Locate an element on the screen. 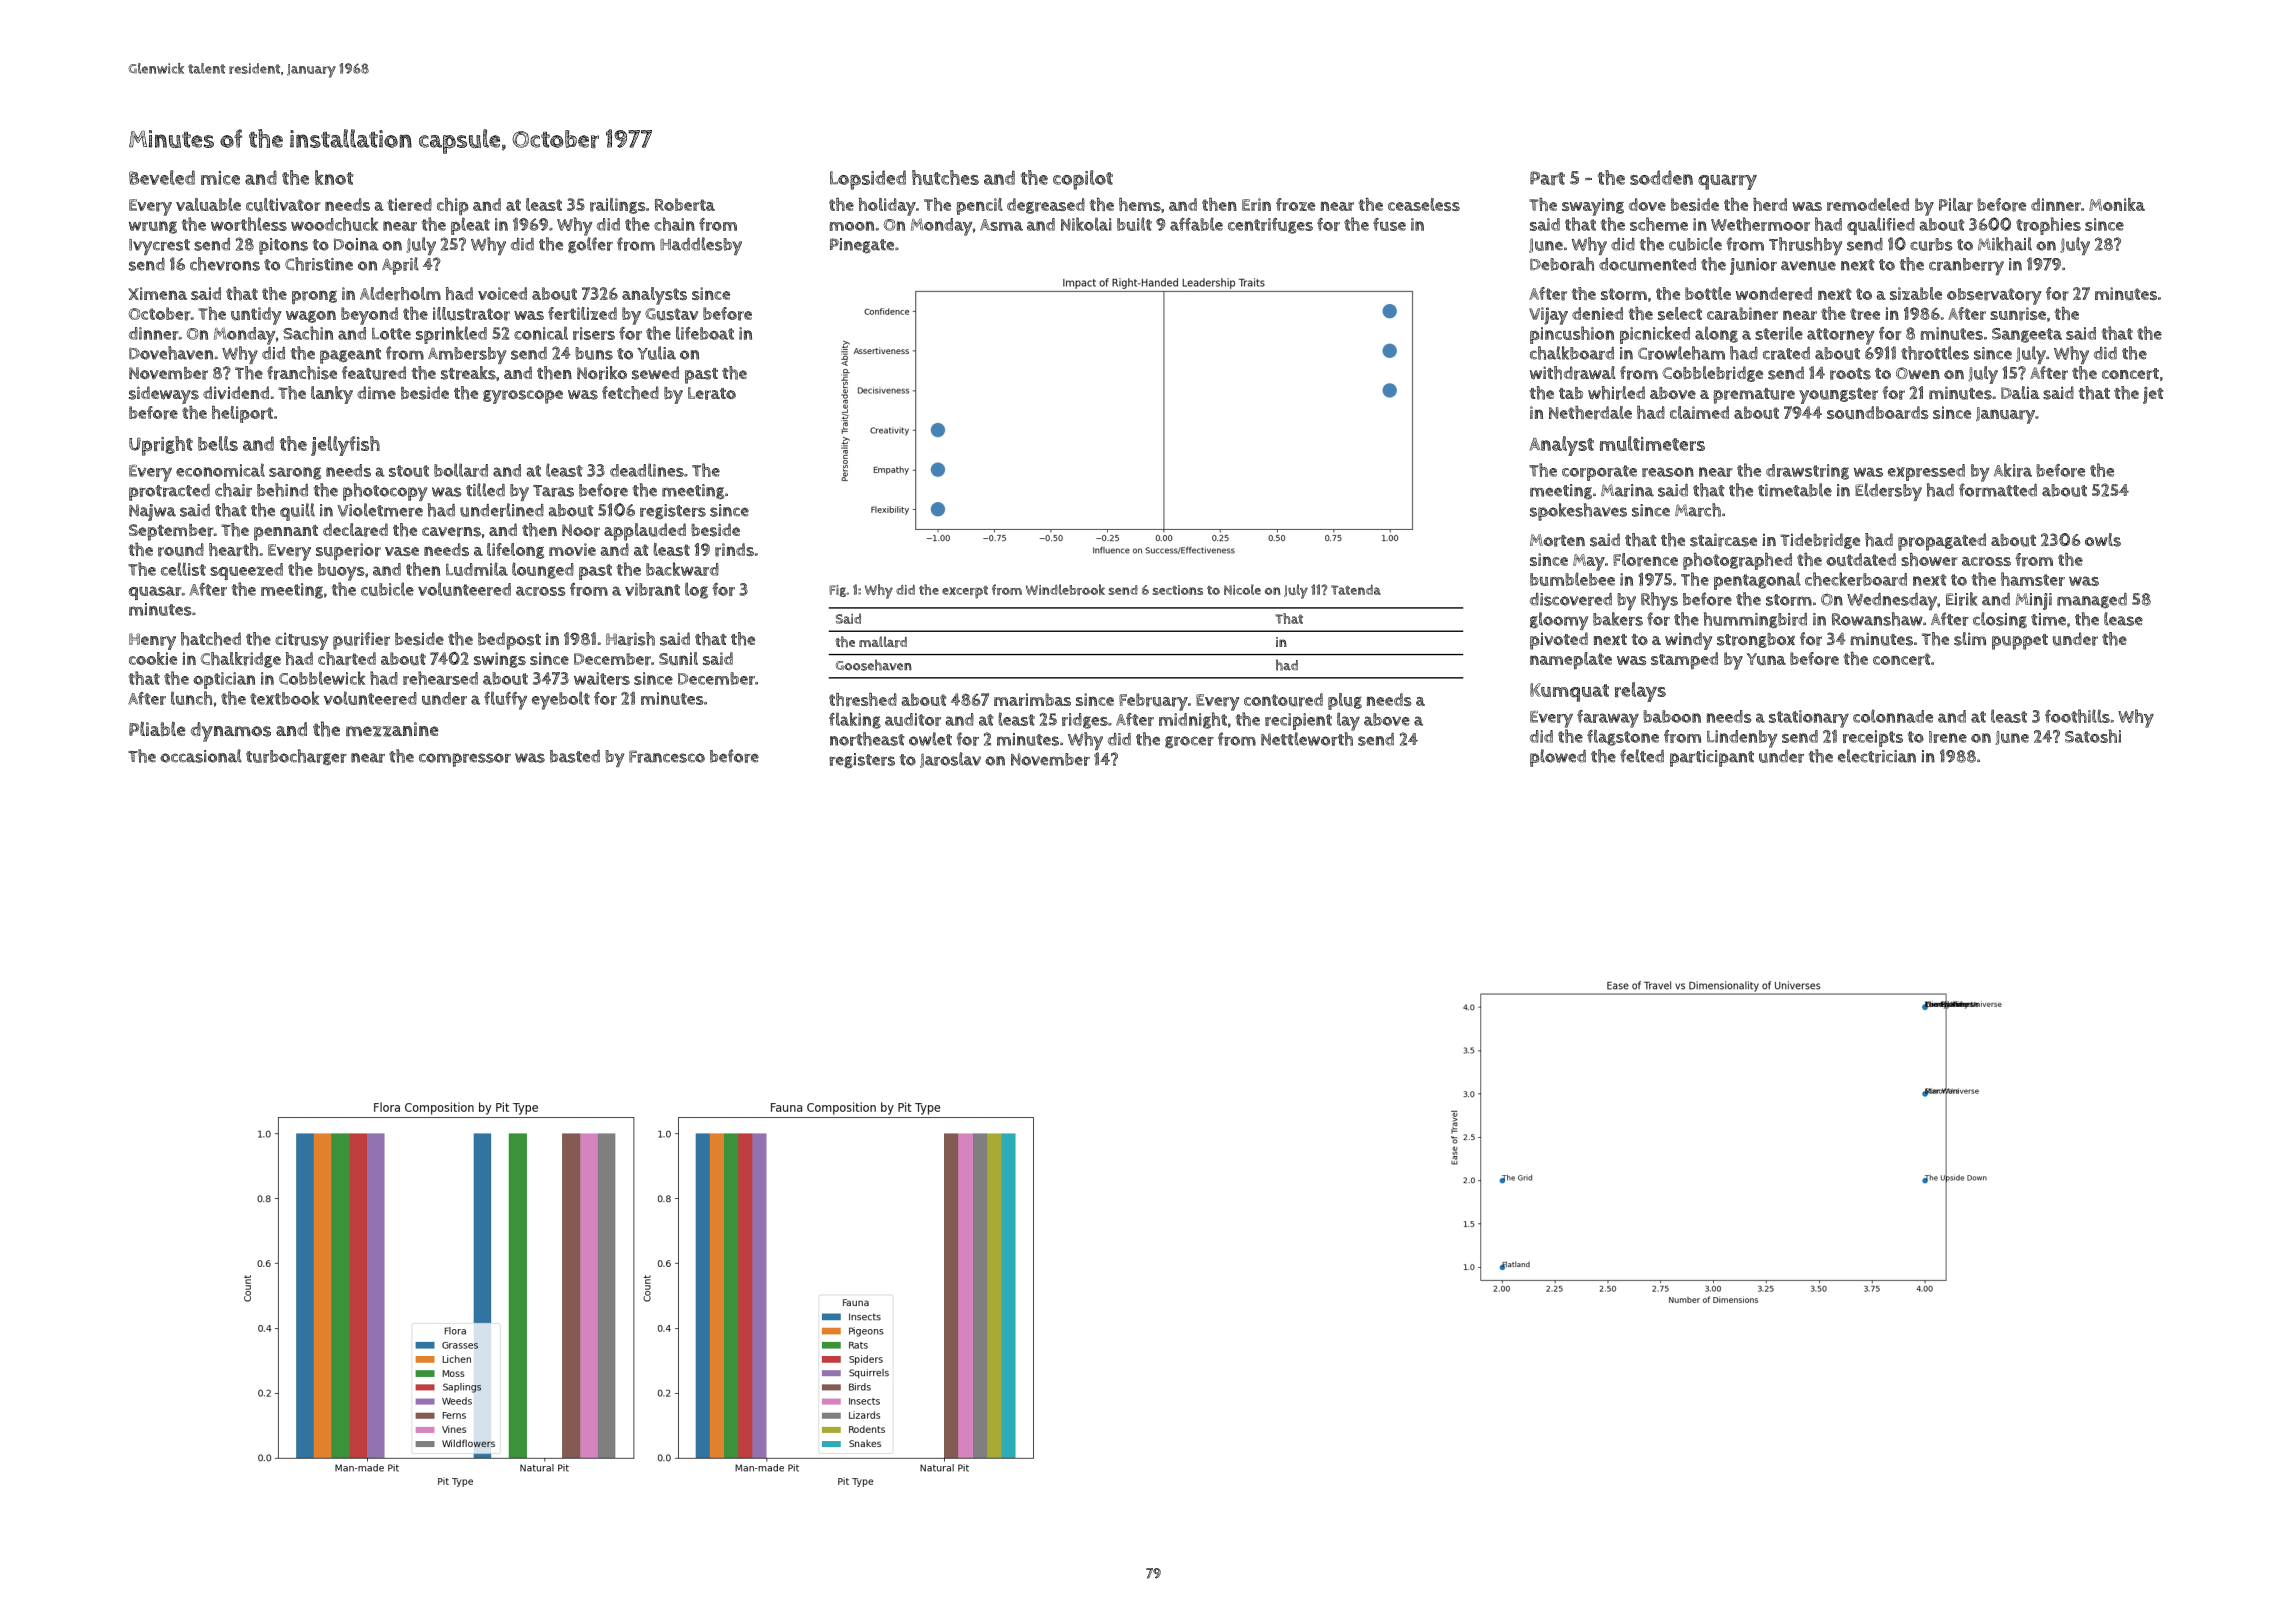 Image resolution: width=2292 pixels, height=1620 pixels. quarry is located at coordinates (1727, 182).
